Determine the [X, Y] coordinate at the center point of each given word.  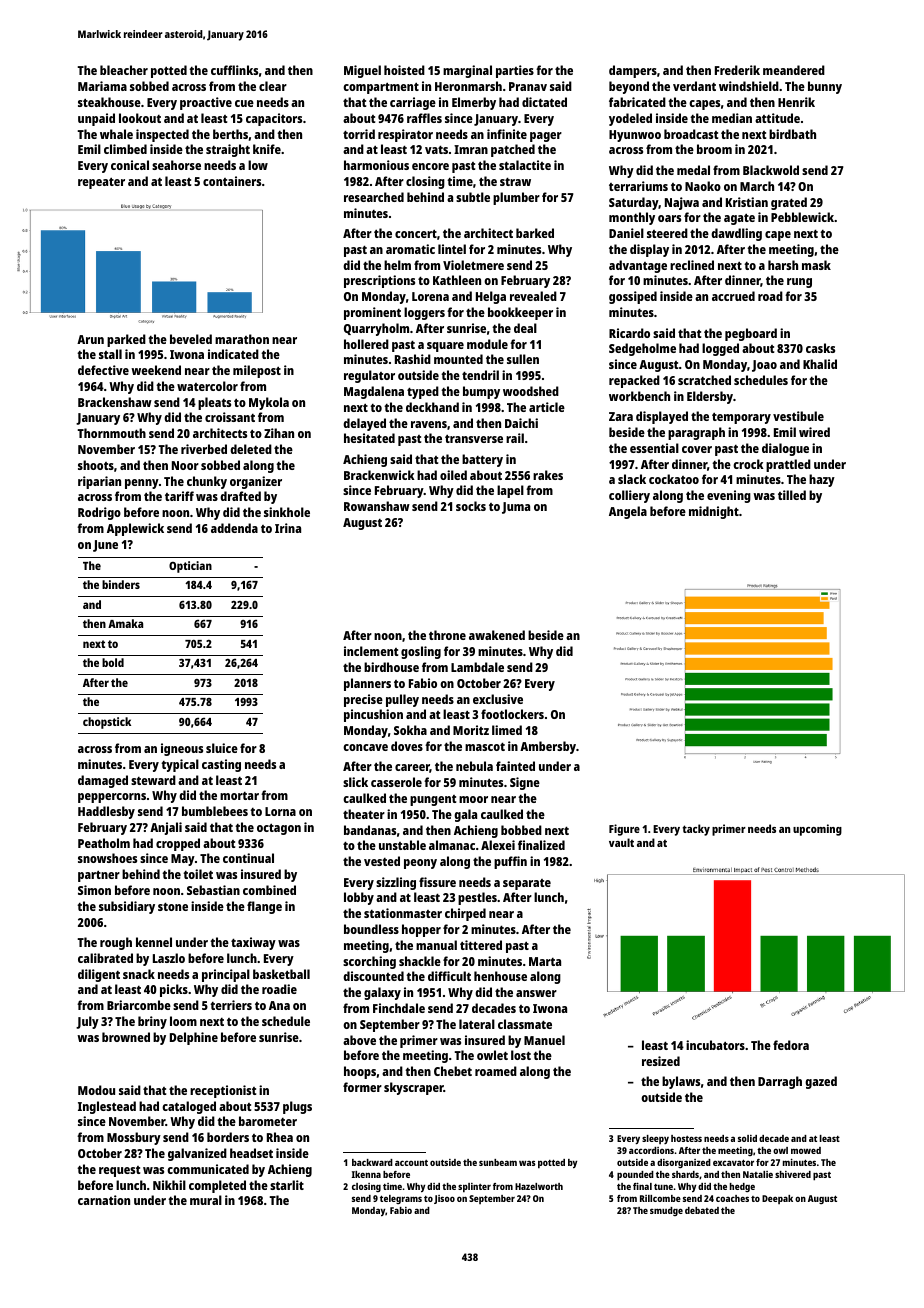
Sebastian [213, 890]
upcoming [817, 830]
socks [471, 506]
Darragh [780, 1082]
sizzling [396, 883]
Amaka [125, 623]
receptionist [223, 1091]
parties [515, 71]
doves [407, 746]
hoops [360, 1072]
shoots [96, 465]
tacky [696, 830]
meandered [794, 70]
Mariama [102, 86]
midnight [714, 512]
